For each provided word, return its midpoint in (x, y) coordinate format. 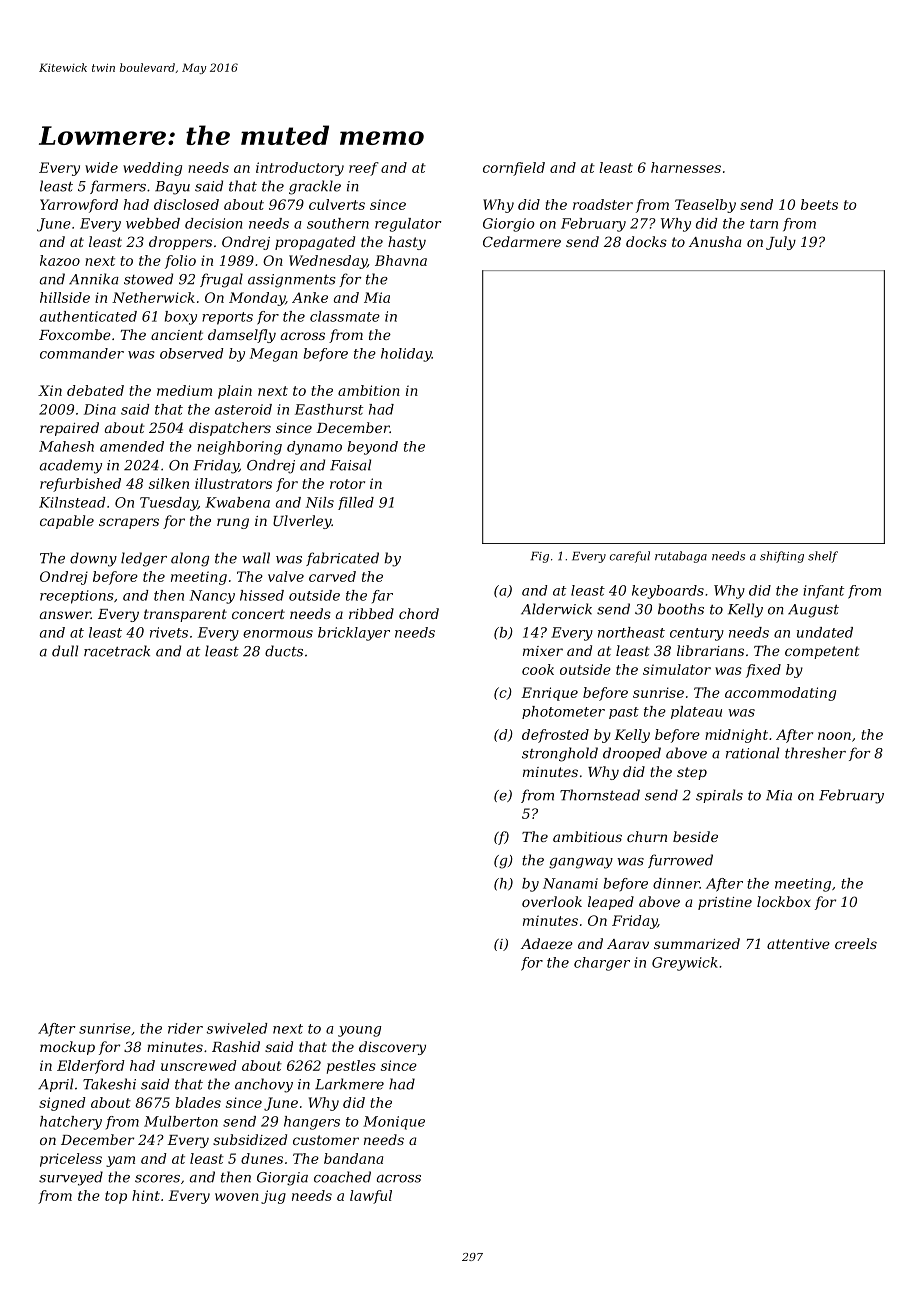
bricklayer (354, 634)
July (781, 243)
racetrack (117, 651)
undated (825, 632)
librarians (710, 650)
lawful (371, 1197)
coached (342, 1177)
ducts (284, 651)
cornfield (514, 169)
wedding (152, 169)
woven (237, 1197)
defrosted (555, 736)
